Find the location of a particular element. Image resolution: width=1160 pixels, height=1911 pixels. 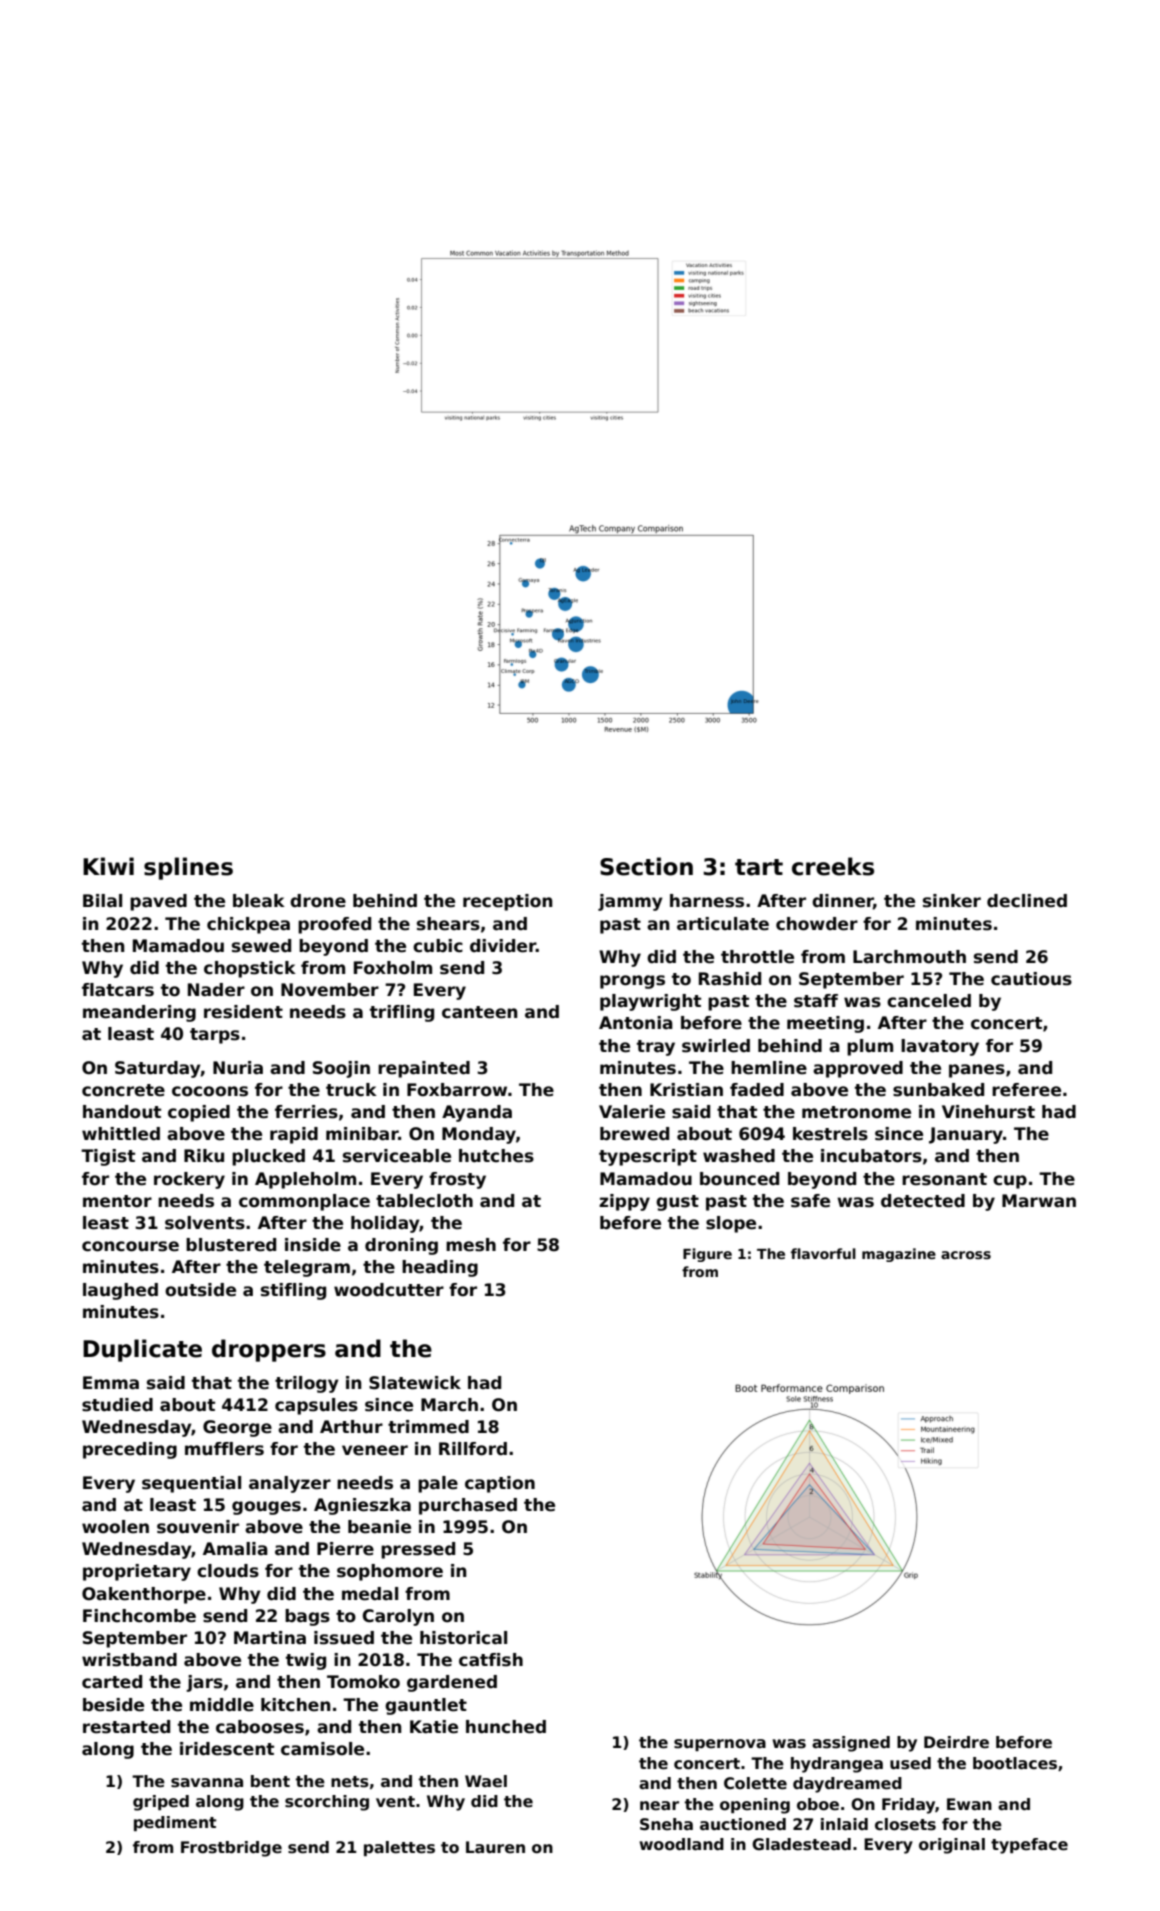

veneer is located at coordinates (375, 1450).
